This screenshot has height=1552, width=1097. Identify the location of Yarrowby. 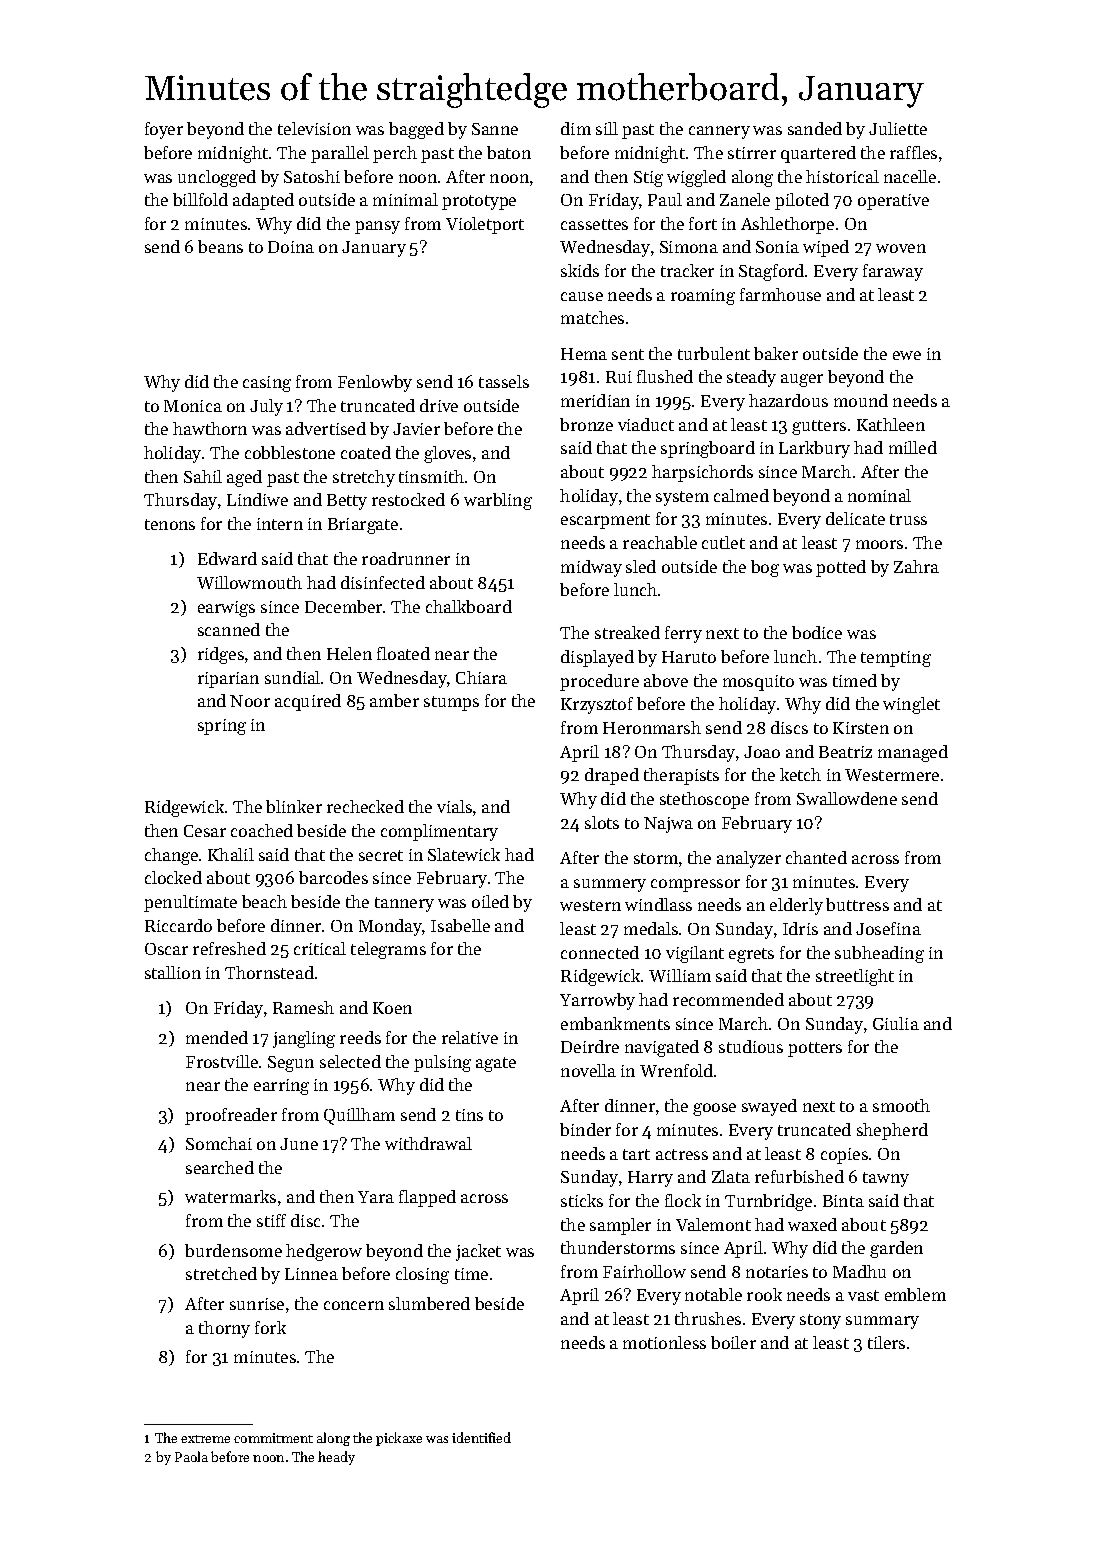
(597, 1001).
